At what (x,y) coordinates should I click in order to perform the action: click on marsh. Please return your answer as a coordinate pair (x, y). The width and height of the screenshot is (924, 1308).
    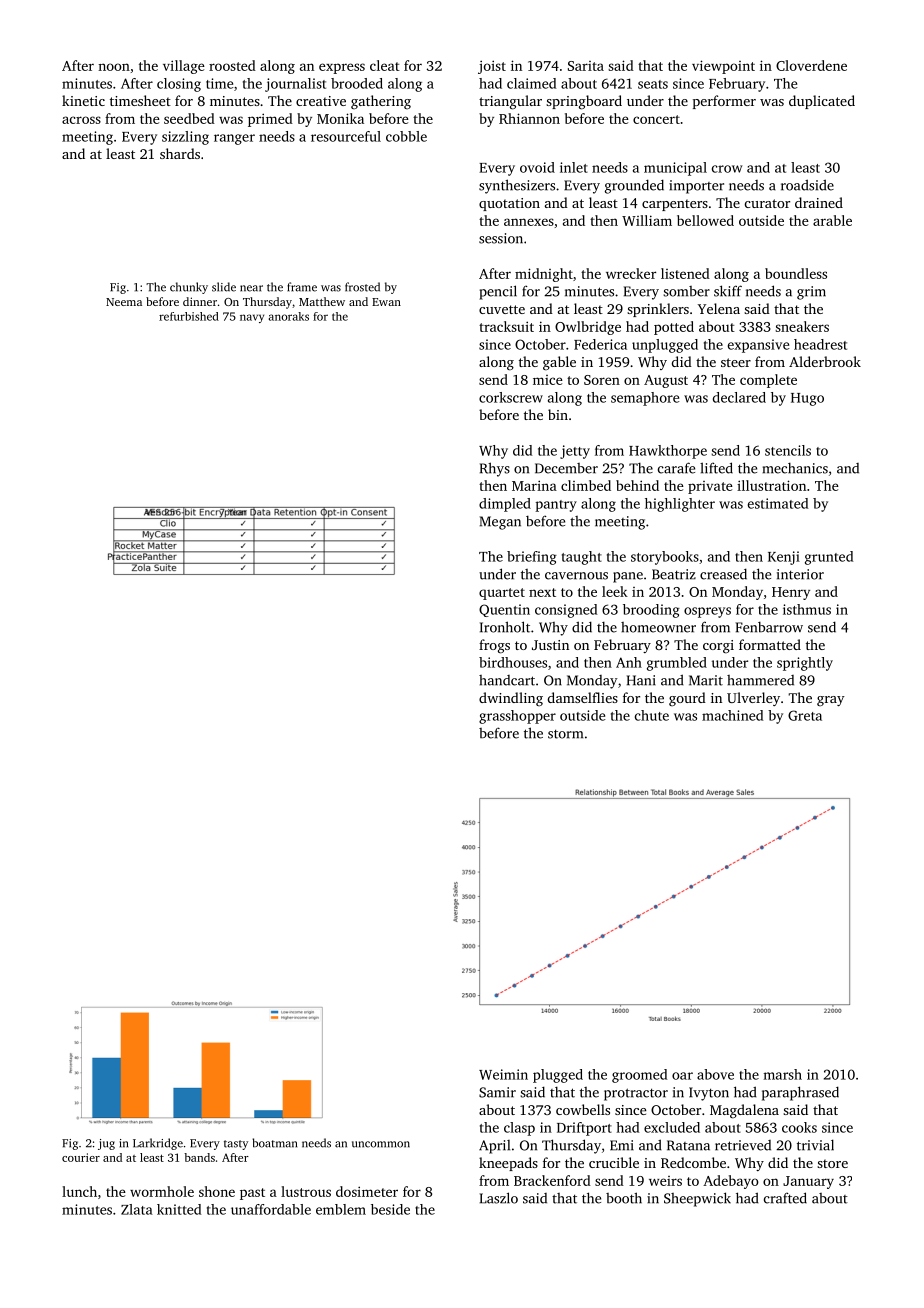
    Looking at the image, I should click on (783, 1074).
